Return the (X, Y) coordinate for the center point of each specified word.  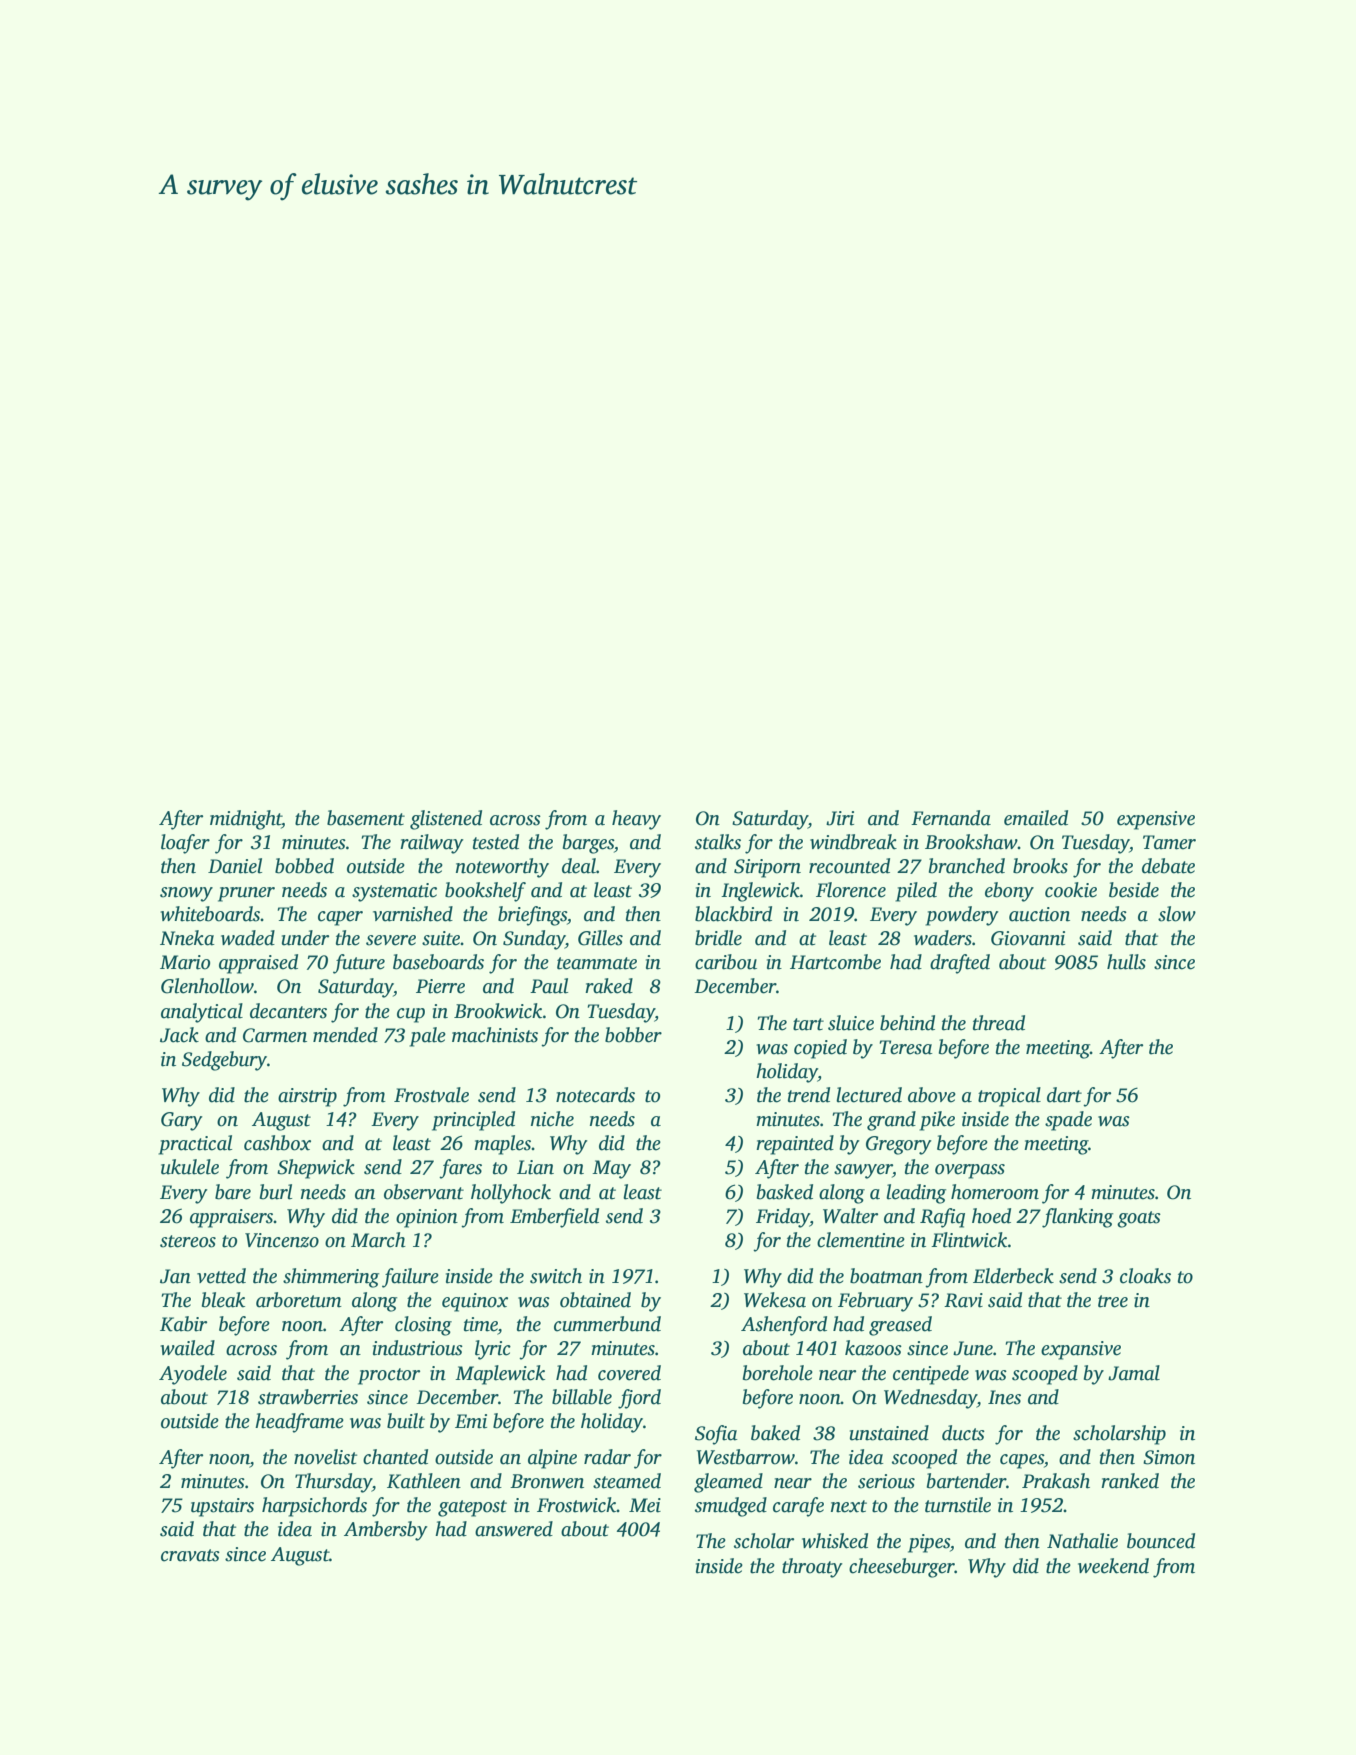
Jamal (1134, 1373)
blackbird (733, 914)
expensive (1156, 820)
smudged (731, 1507)
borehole (778, 1373)
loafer (185, 844)
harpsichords (314, 1507)
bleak (223, 1300)
